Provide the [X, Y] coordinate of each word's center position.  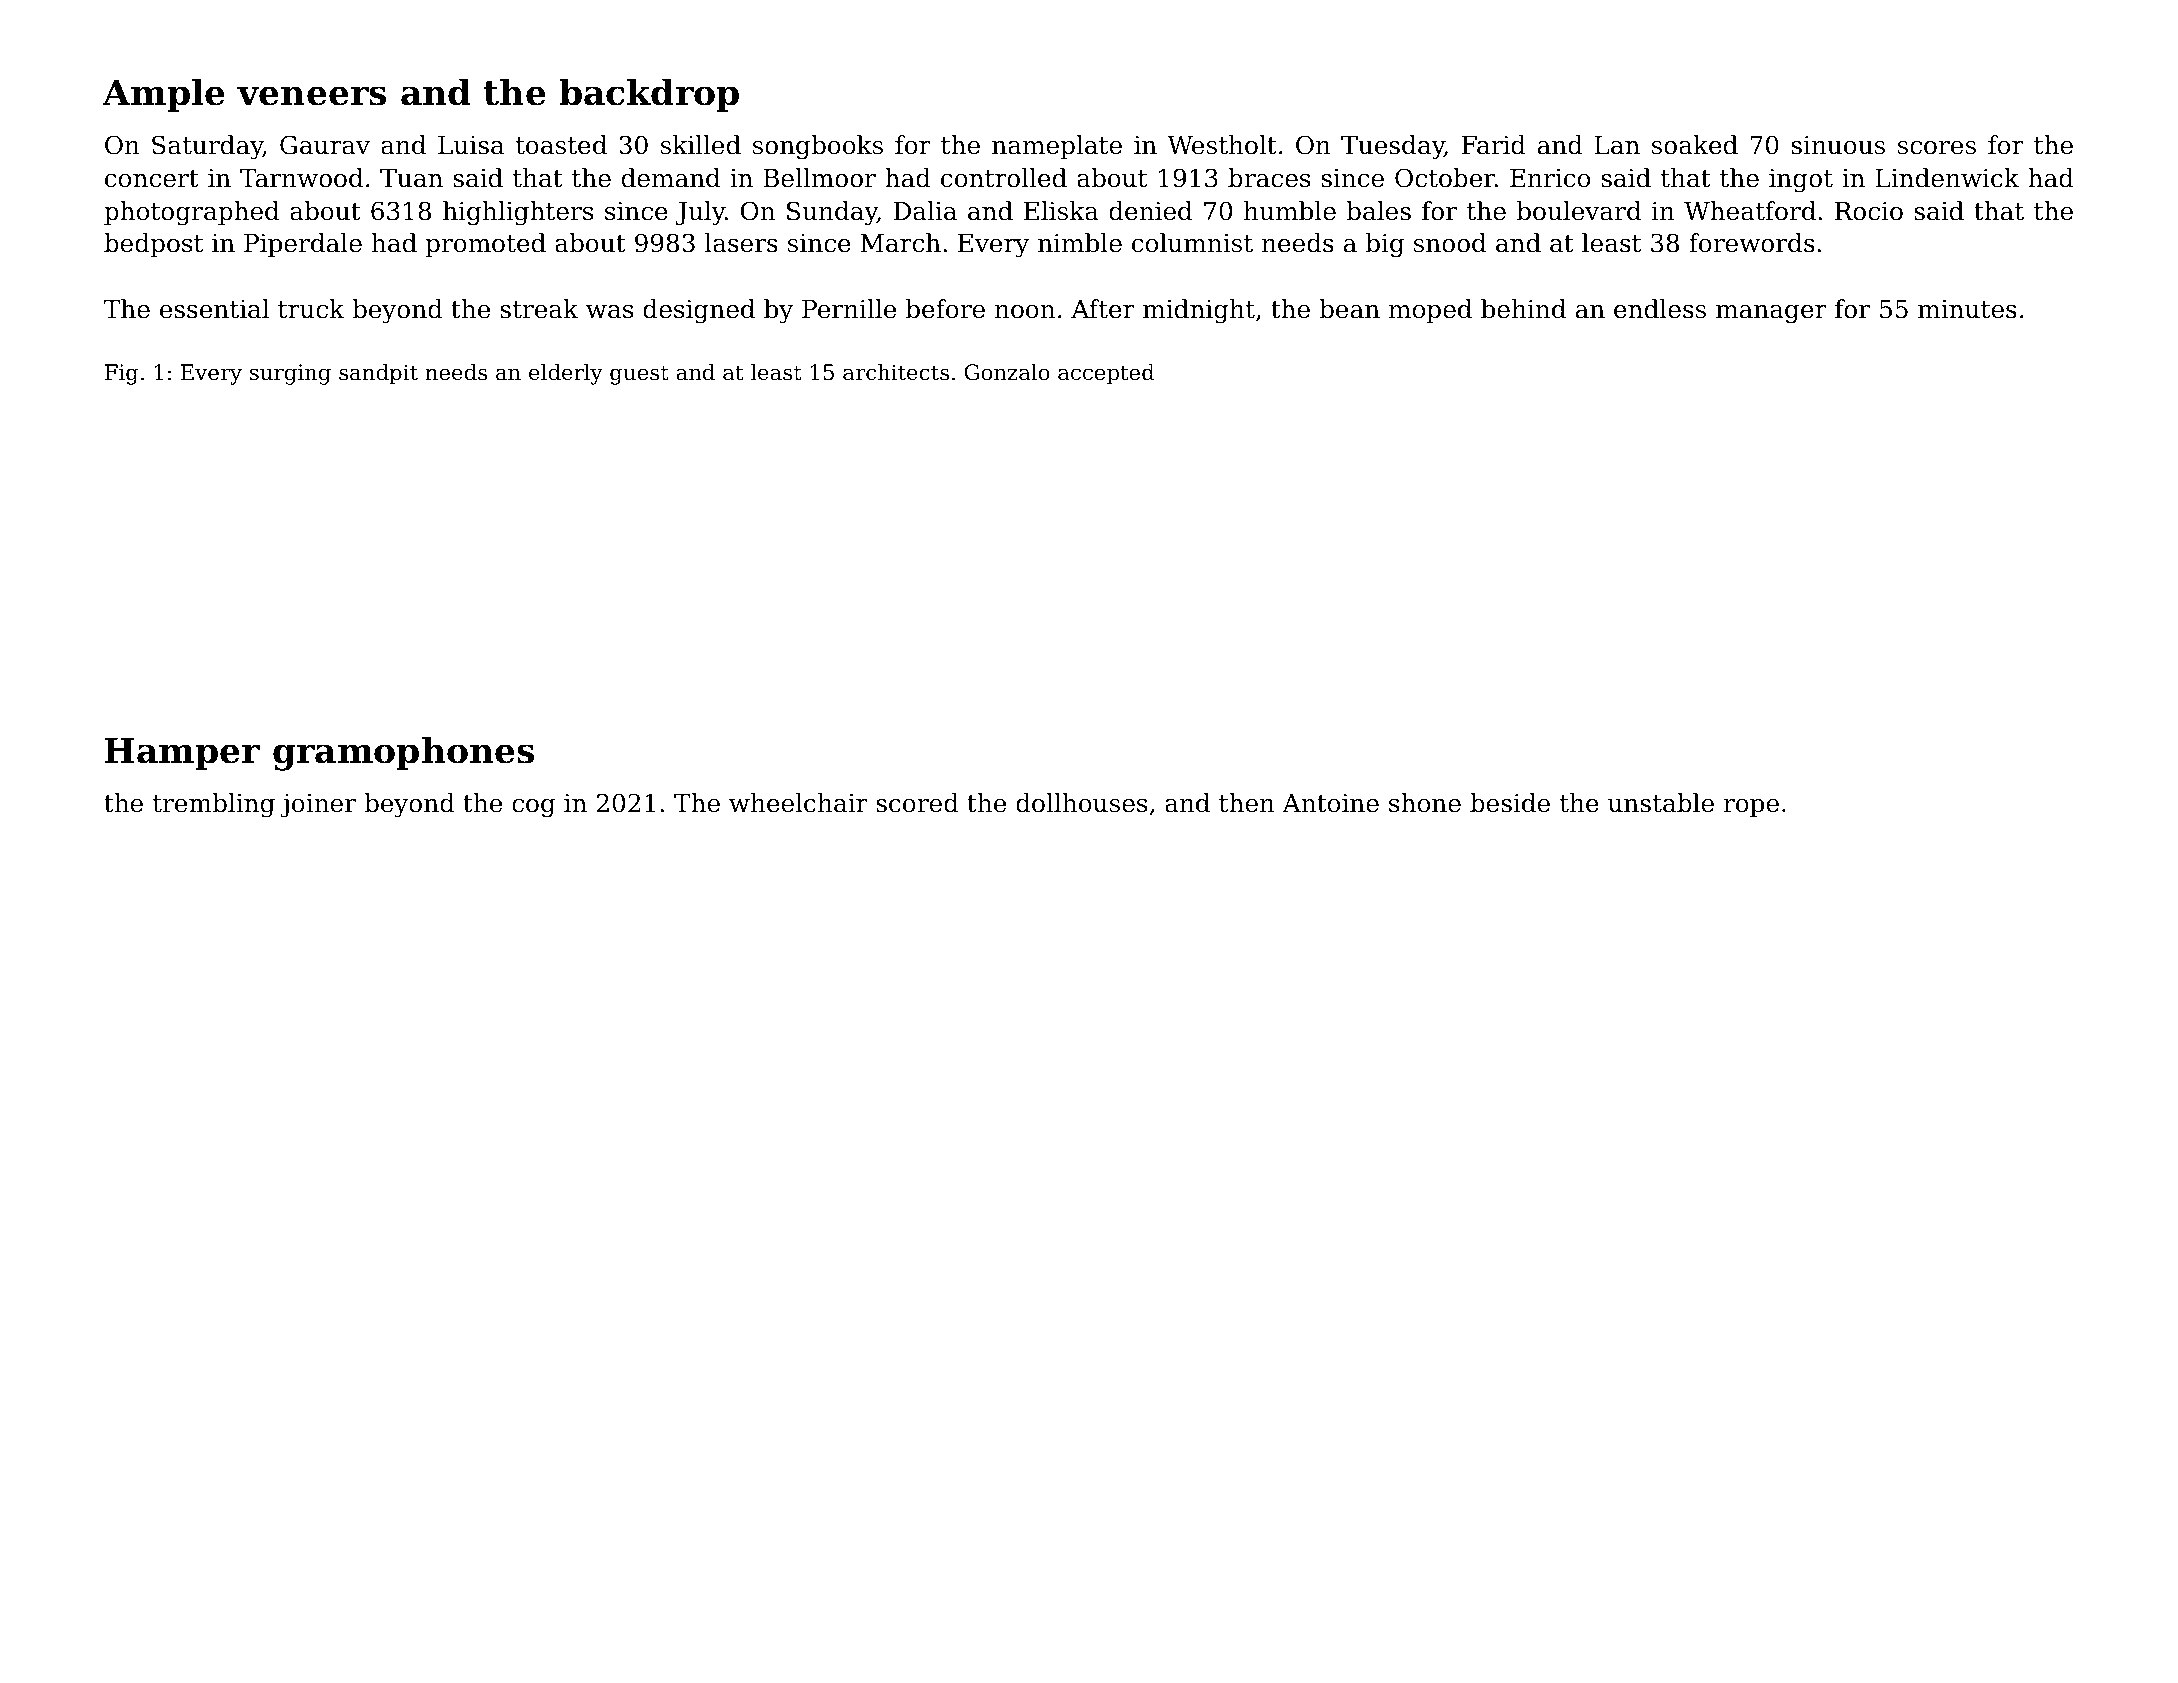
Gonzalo [1007, 372]
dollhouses [1081, 803]
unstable [1661, 803]
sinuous [1838, 145]
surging [290, 374]
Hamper [182, 753]
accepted [1106, 374]
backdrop [649, 95]
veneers [311, 96]
